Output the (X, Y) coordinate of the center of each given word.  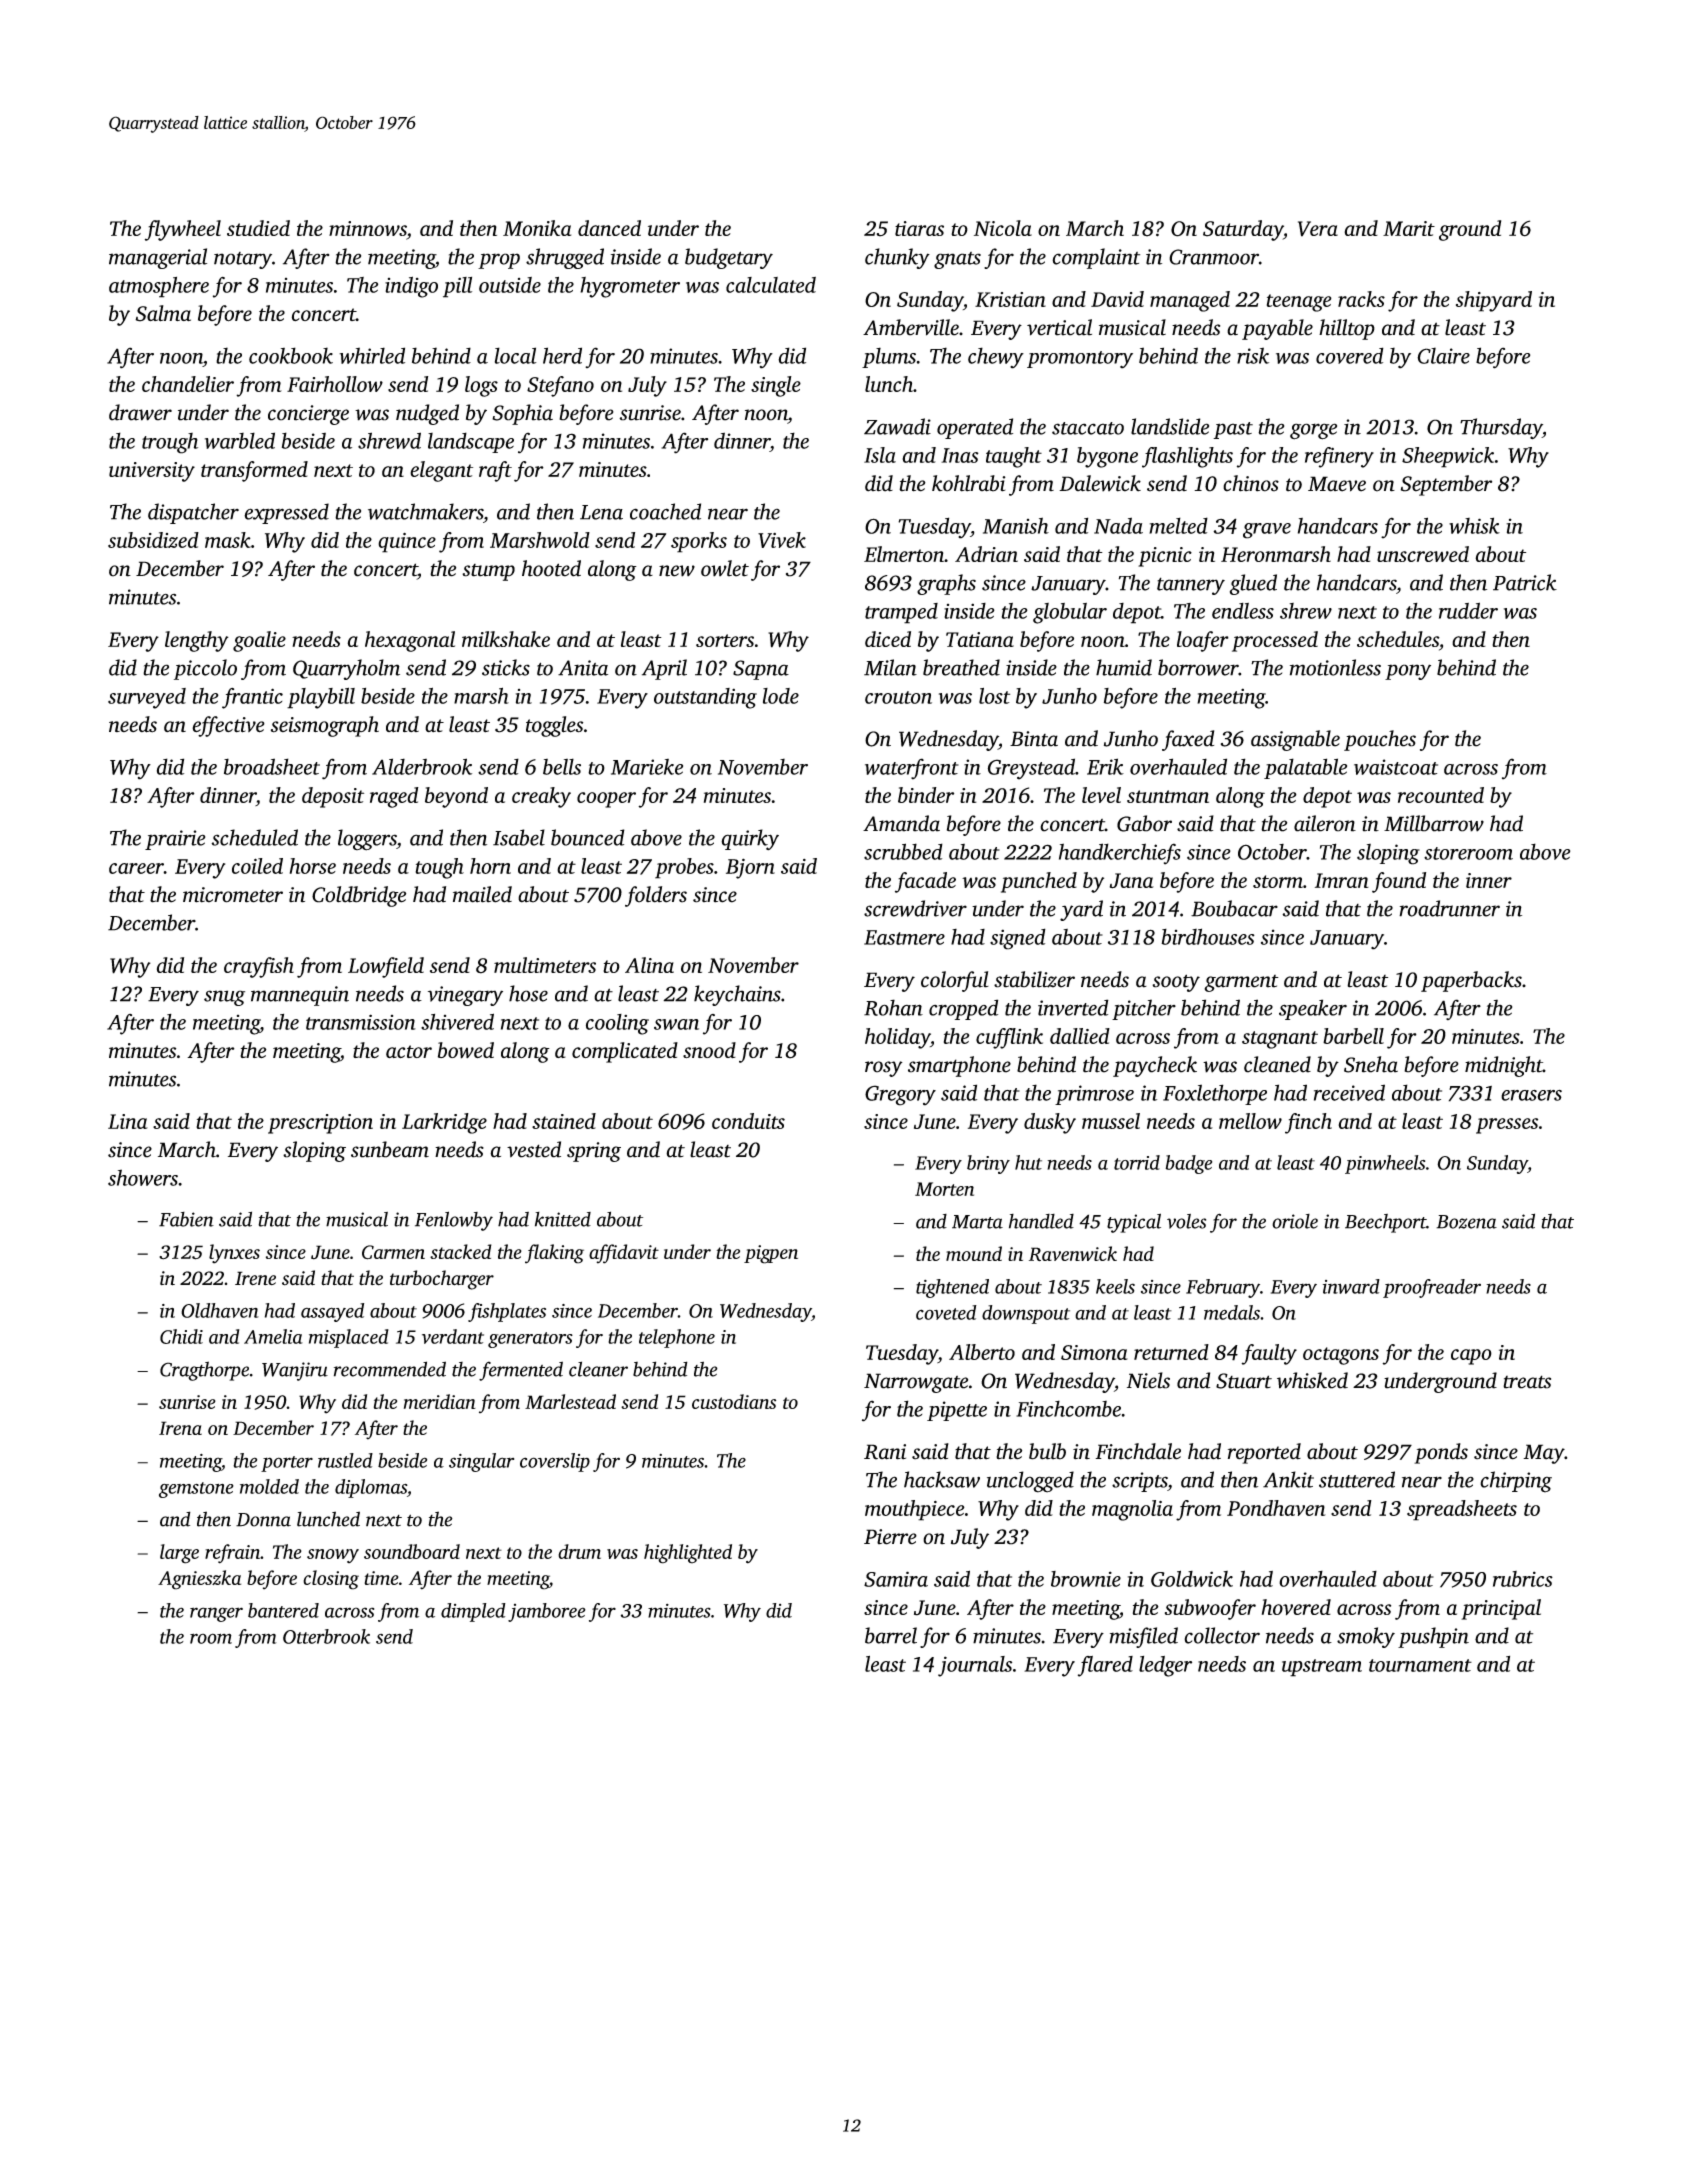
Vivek (782, 540)
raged (394, 797)
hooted (551, 568)
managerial (158, 258)
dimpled (473, 1612)
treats (1527, 1382)
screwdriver (915, 908)
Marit (1409, 228)
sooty (1176, 983)
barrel (891, 1635)
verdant (453, 1336)
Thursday (1501, 428)
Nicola (1003, 228)
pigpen (771, 1254)
